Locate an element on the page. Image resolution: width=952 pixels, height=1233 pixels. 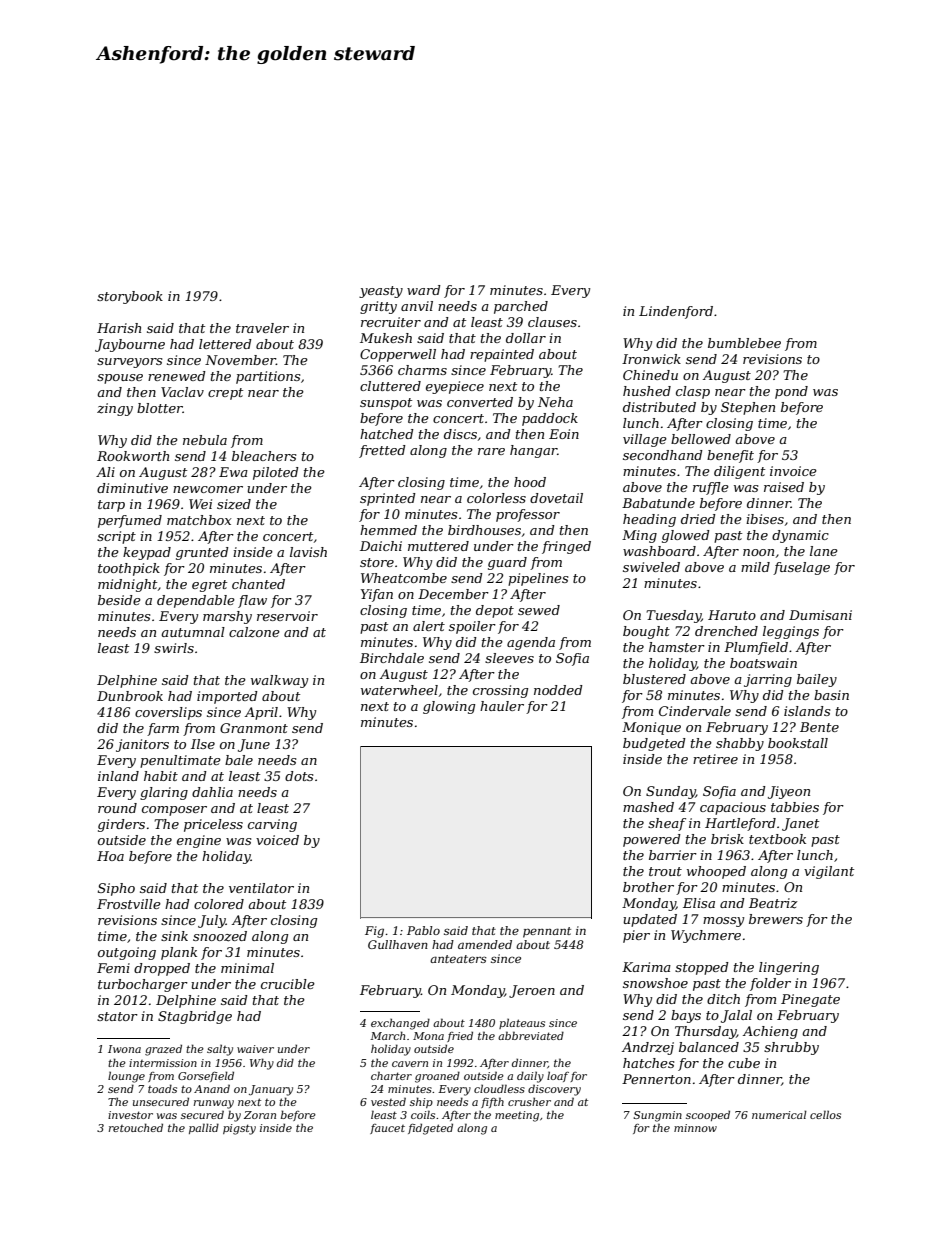
whooped is located at coordinates (716, 872).
